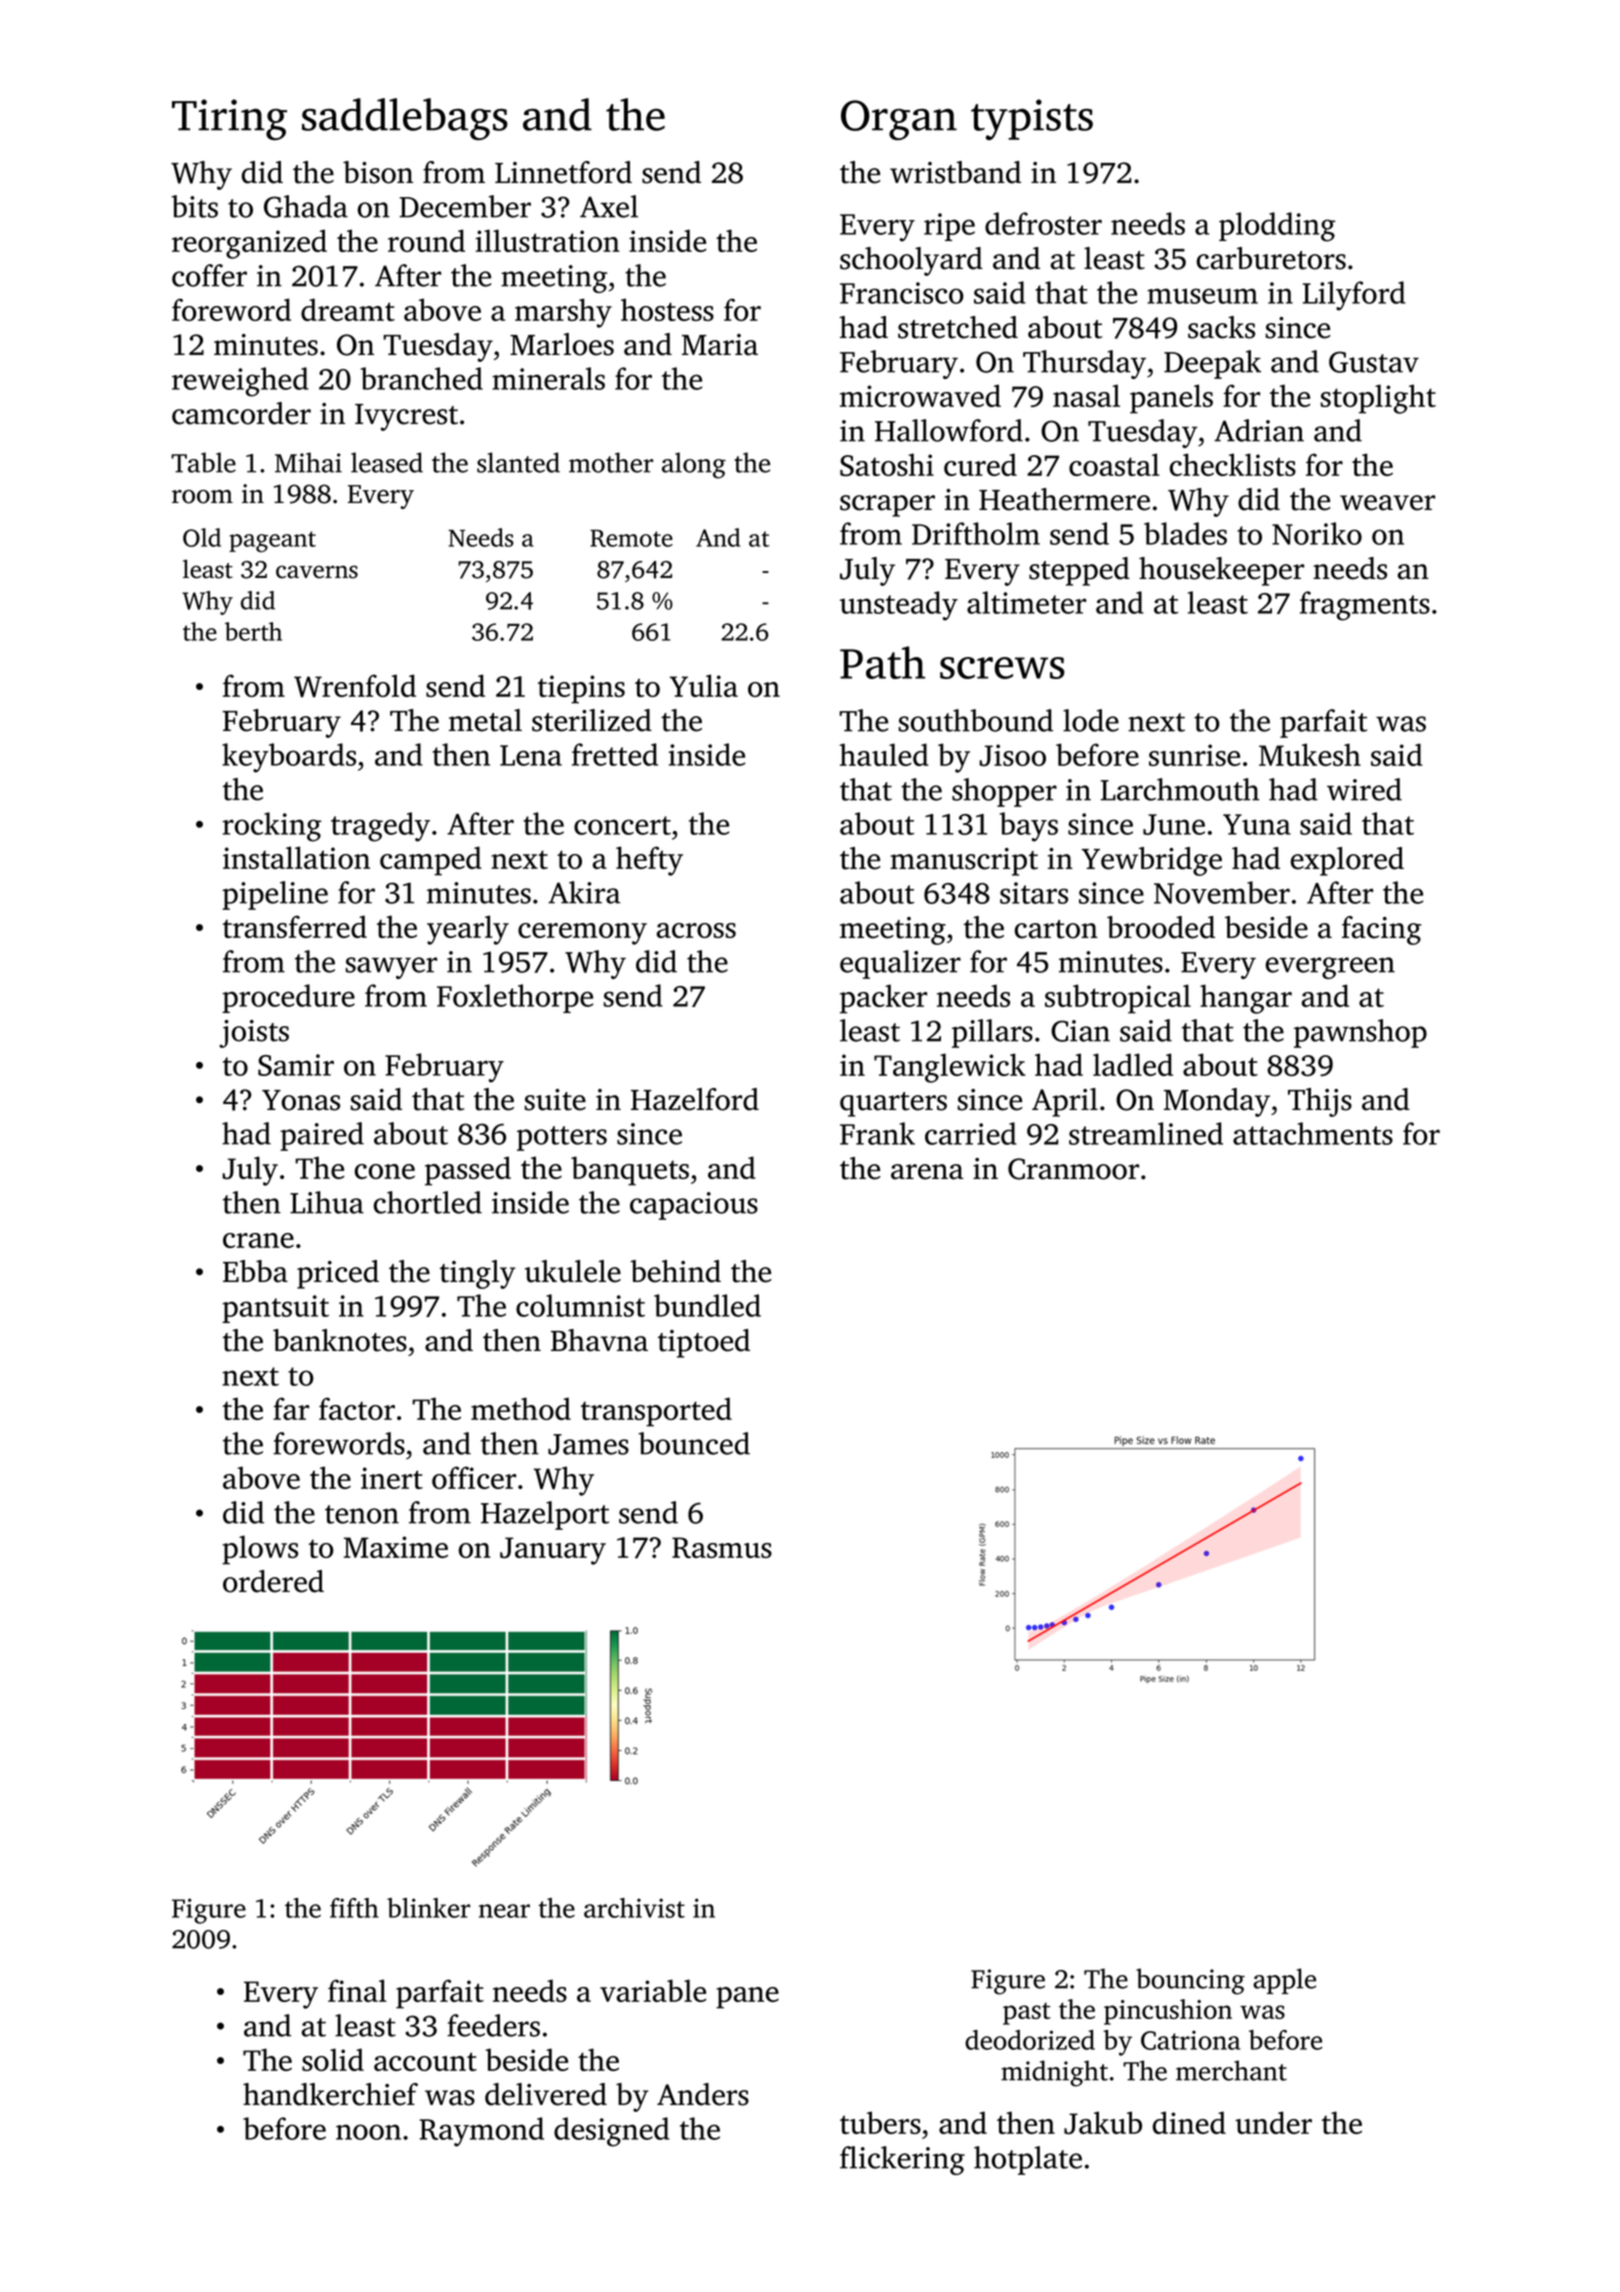 This image has height=2292, width=1620. I want to click on tragedy, so click(380, 827).
